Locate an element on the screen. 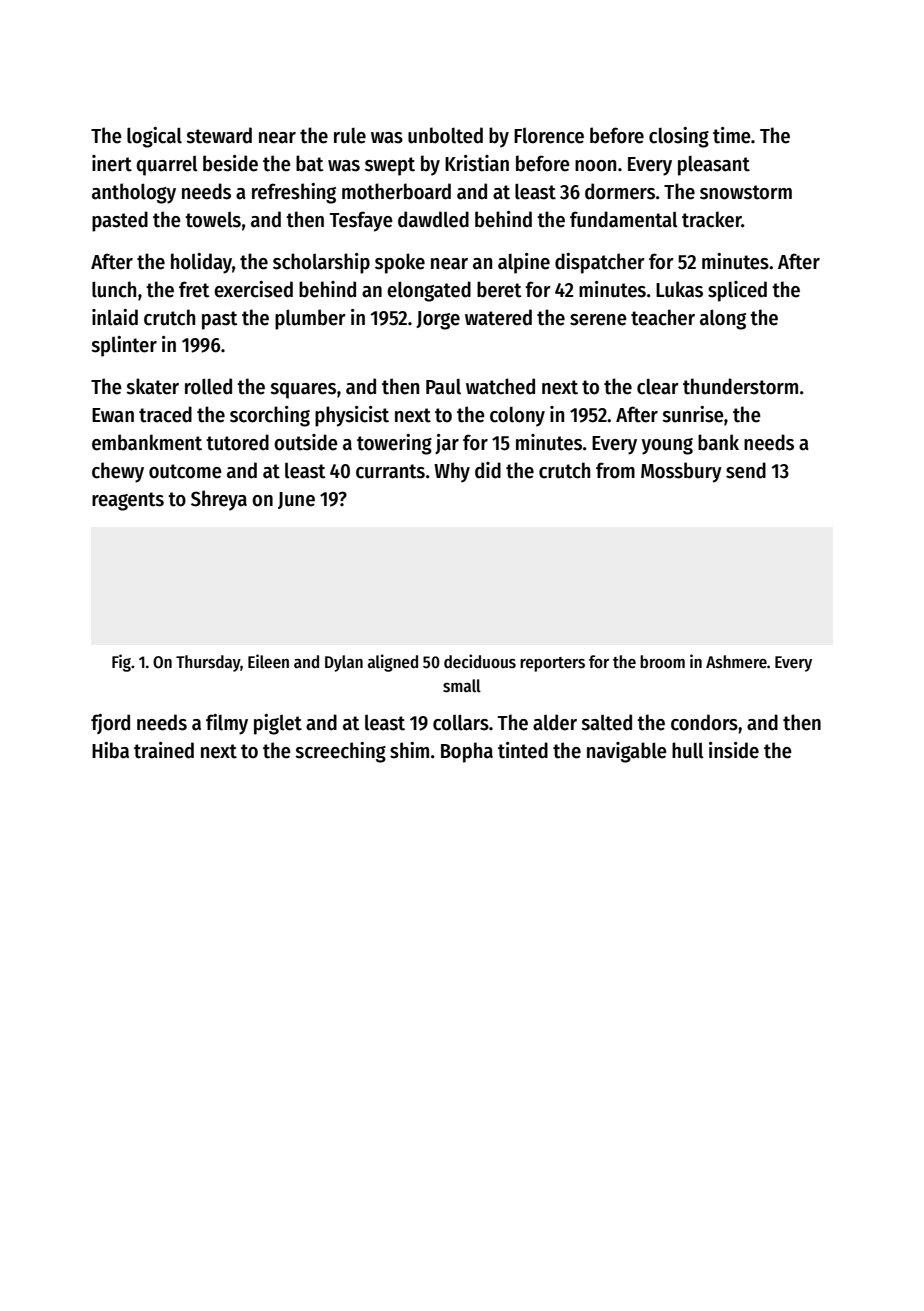 This screenshot has width=924, height=1311. Mossbury is located at coordinates (681, 472).
